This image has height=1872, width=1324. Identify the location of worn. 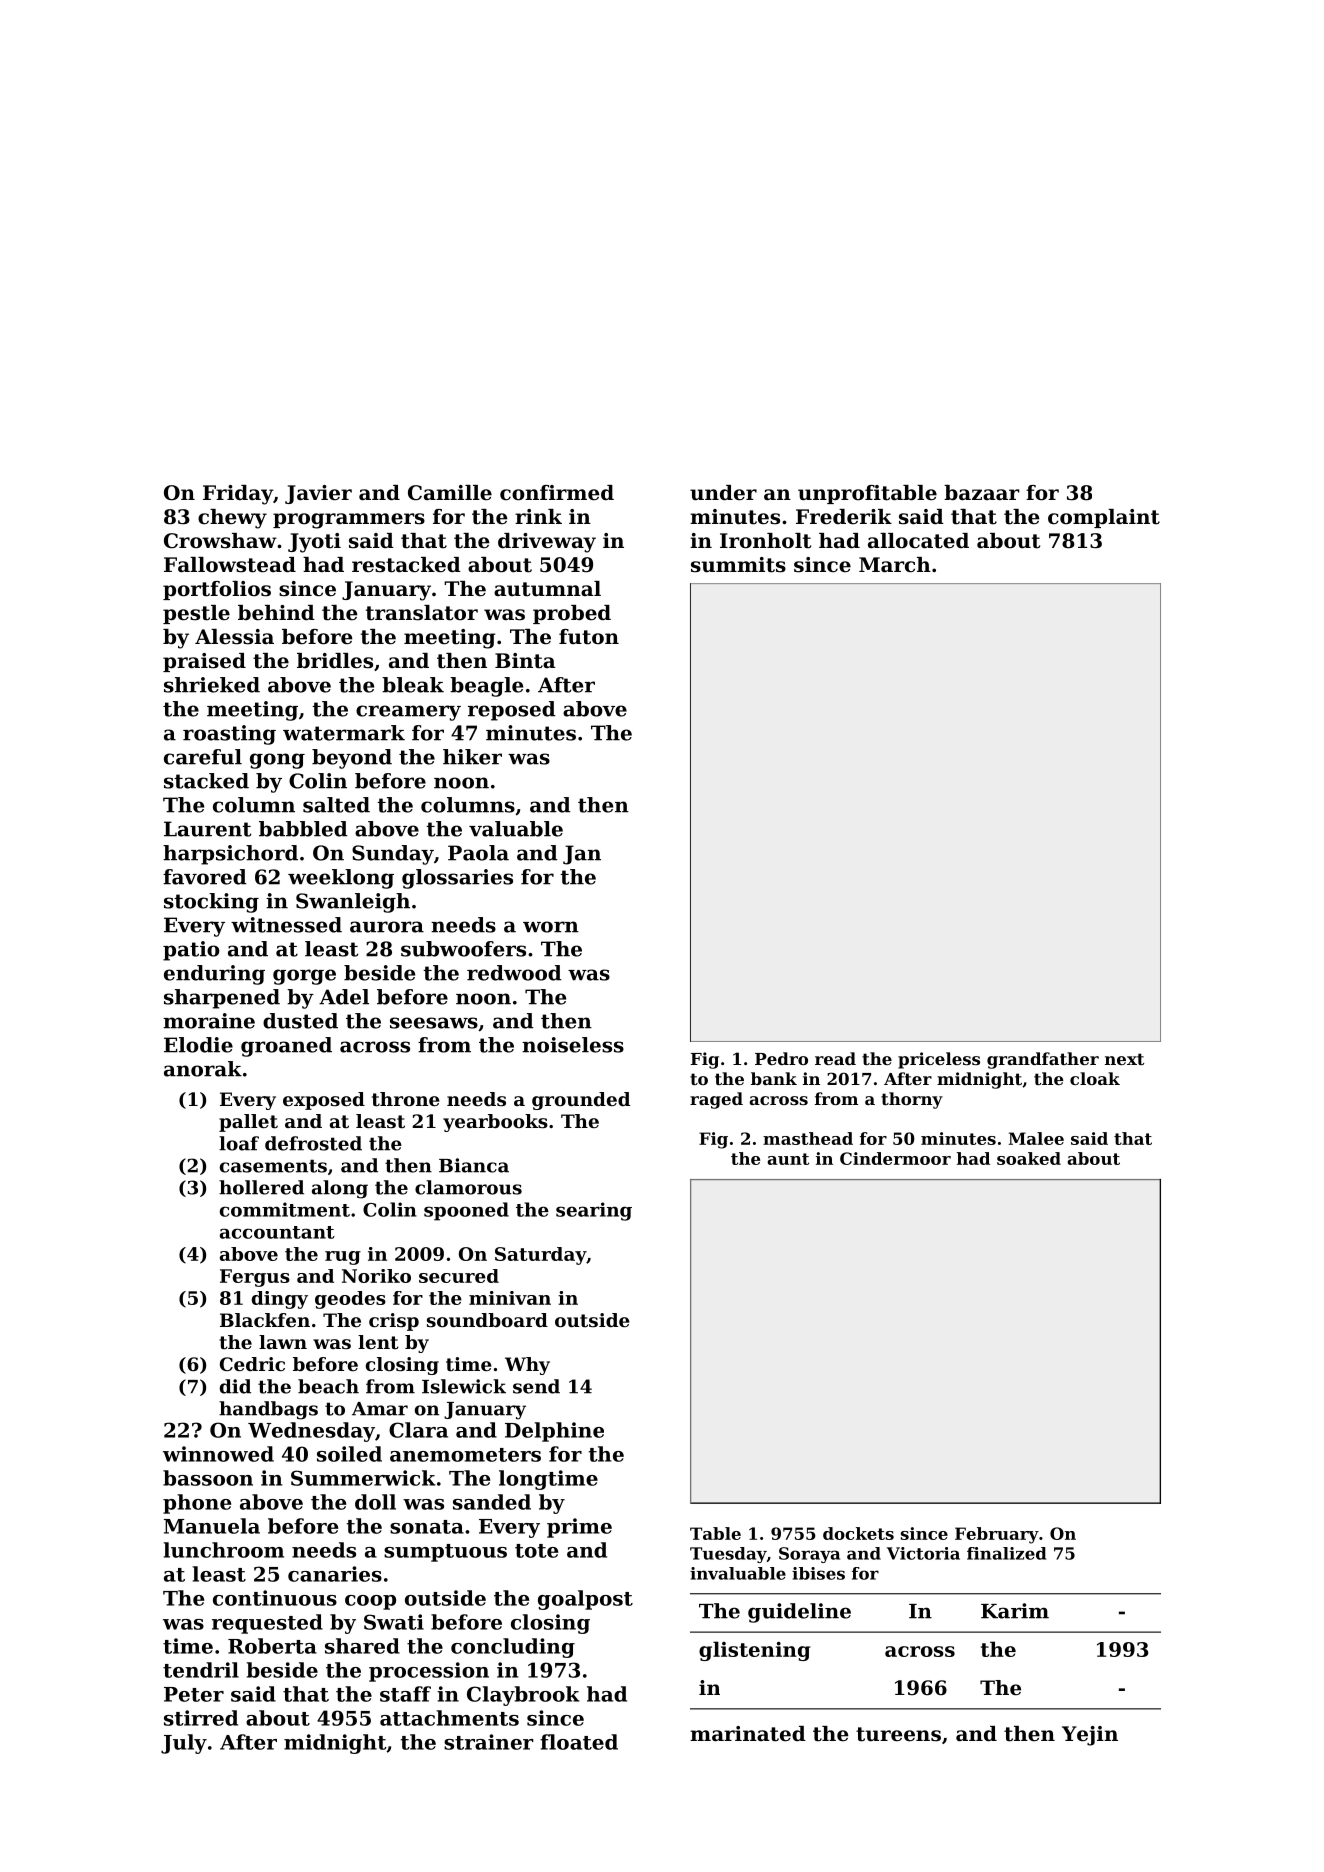
(551, 927).
